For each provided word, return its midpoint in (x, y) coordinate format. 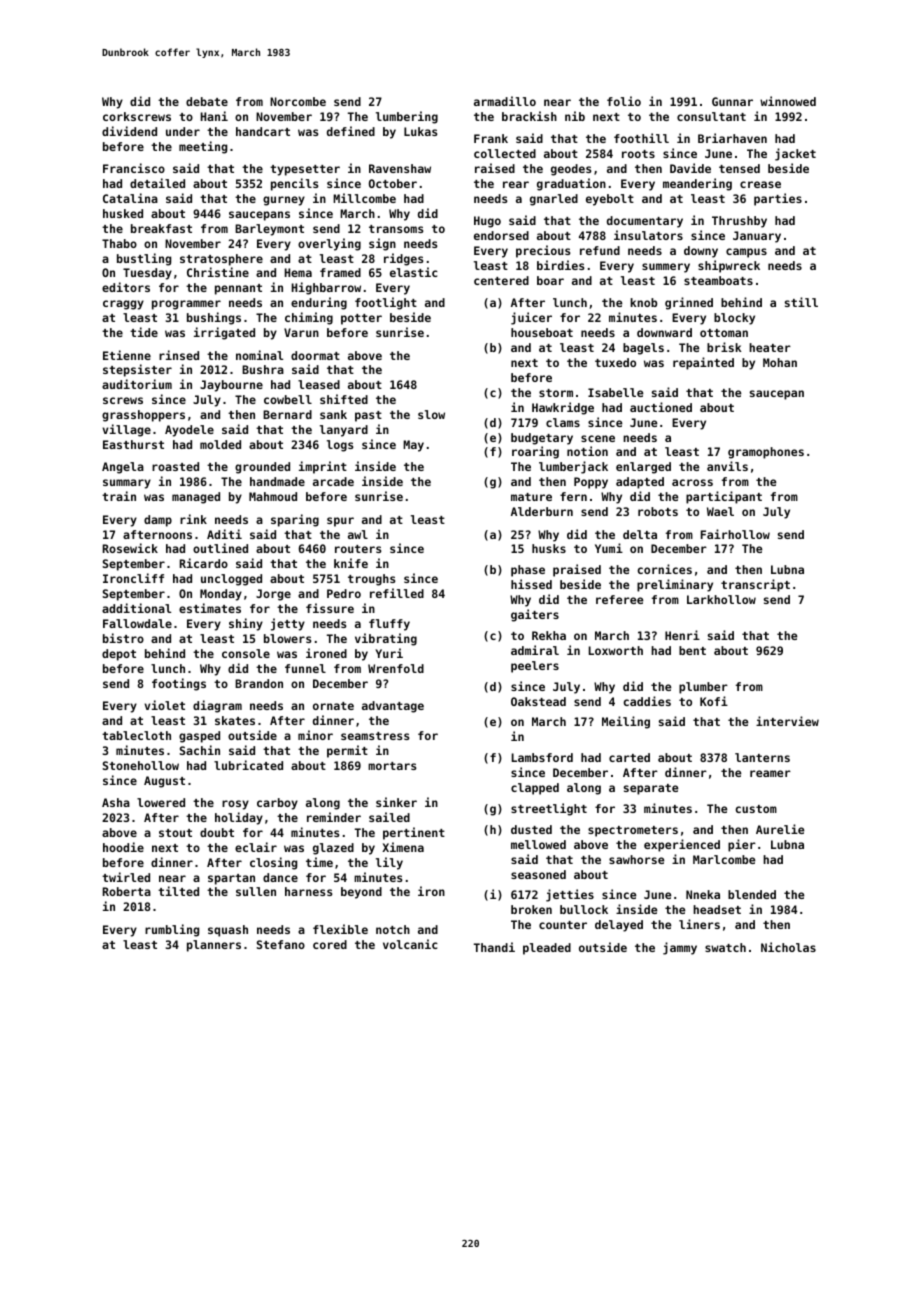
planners (214, 946)
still (801, 302)
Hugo (487, 222)
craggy (123, 305)
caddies (647, 701)
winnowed (788, 101)
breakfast (161, 228)
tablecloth (136, 735)
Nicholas (788, 947)
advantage (393, 707)
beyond (361, 893)
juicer (531, 318)
